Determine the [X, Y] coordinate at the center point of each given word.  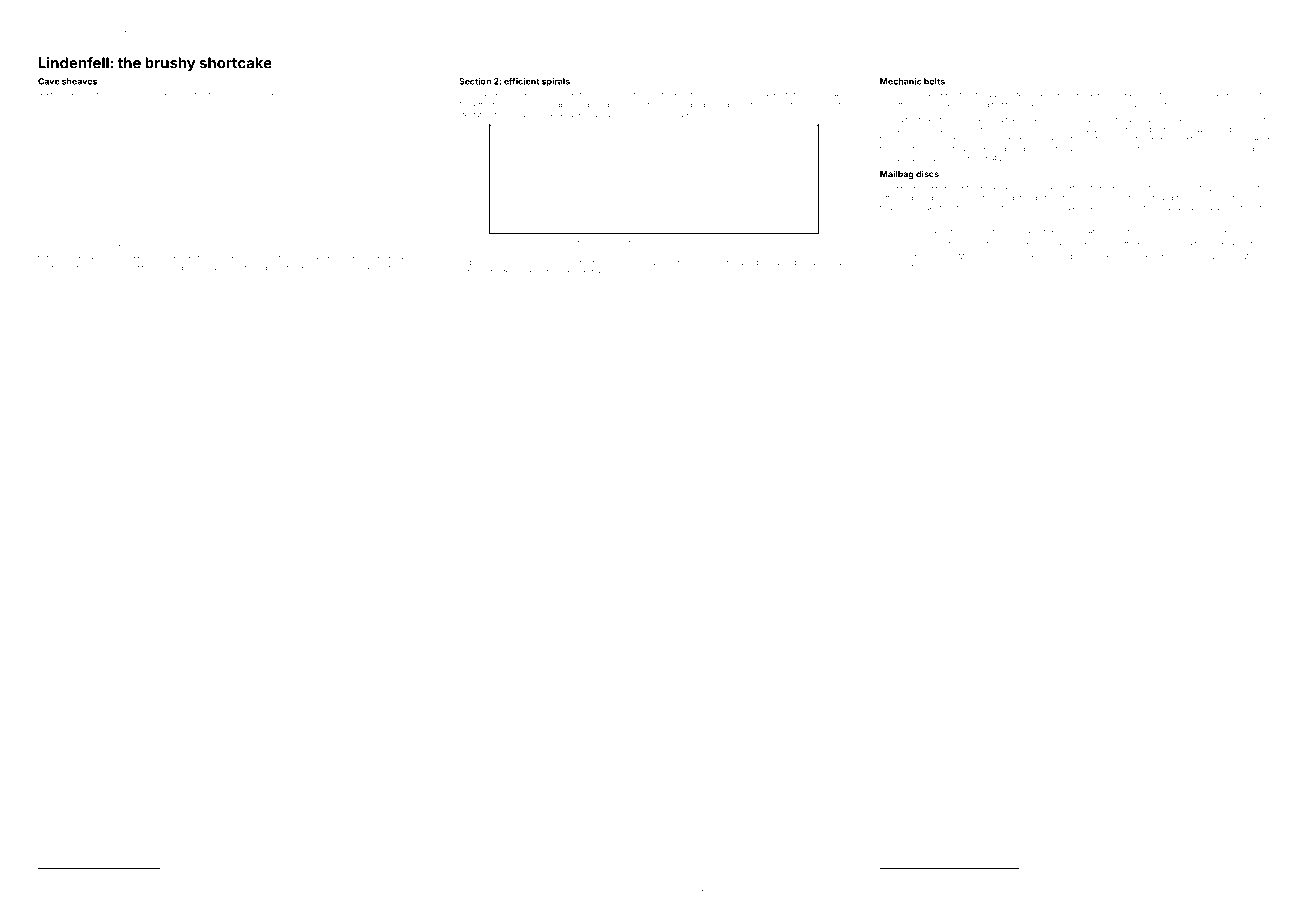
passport [398, 884]
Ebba [1007, 875]
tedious [339, 237]
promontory [676, 893]
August [379, 268]
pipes [83, 893]
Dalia [841, 262]
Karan [634, 115]
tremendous [524, 272]
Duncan [278, 875]
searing [892, 219]
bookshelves [1002, 188]
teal [1264, 188]
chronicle [78, 95]
